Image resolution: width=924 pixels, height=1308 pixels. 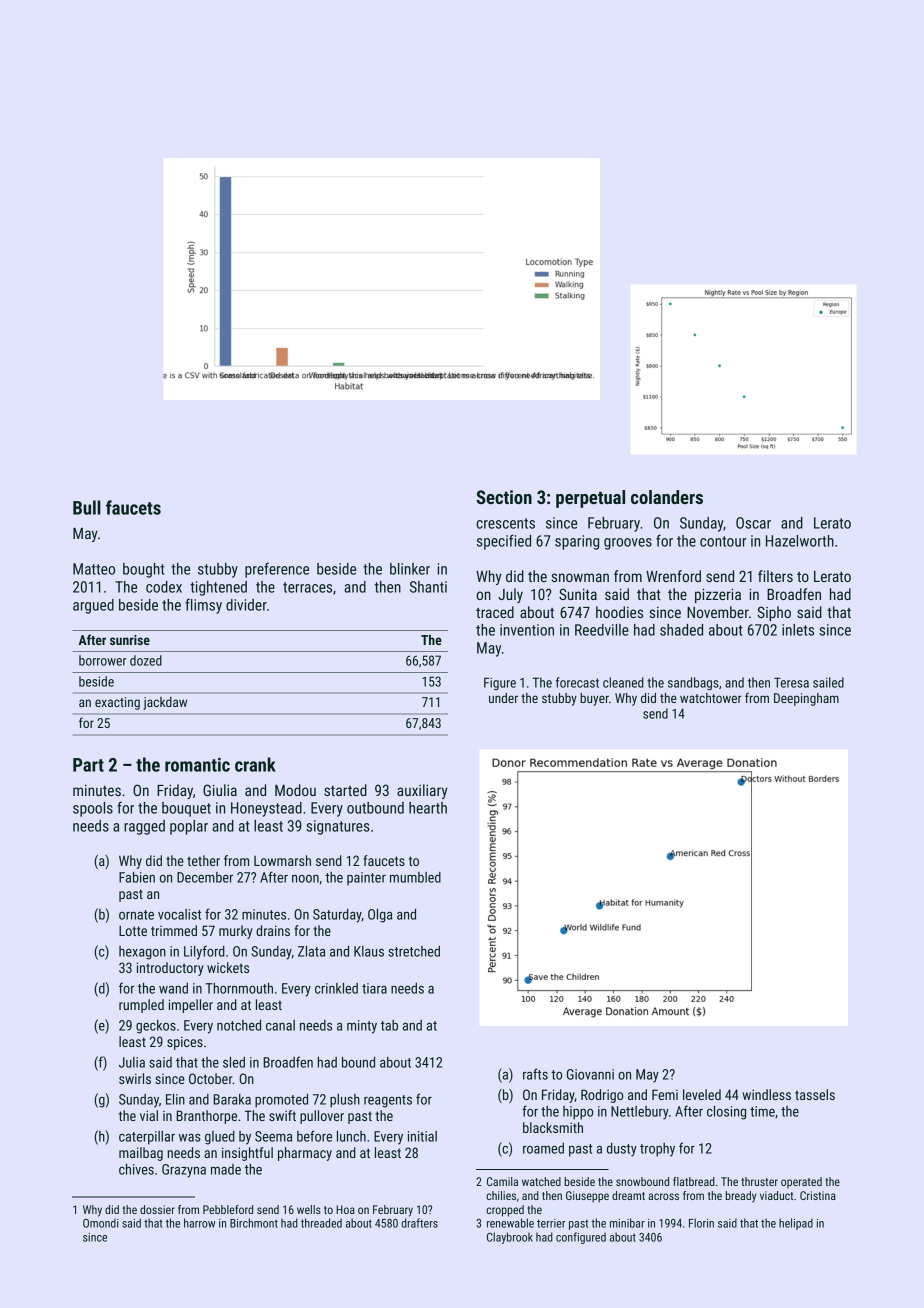 I want to click on Pebbleford, so click(x=228, y=1209).
